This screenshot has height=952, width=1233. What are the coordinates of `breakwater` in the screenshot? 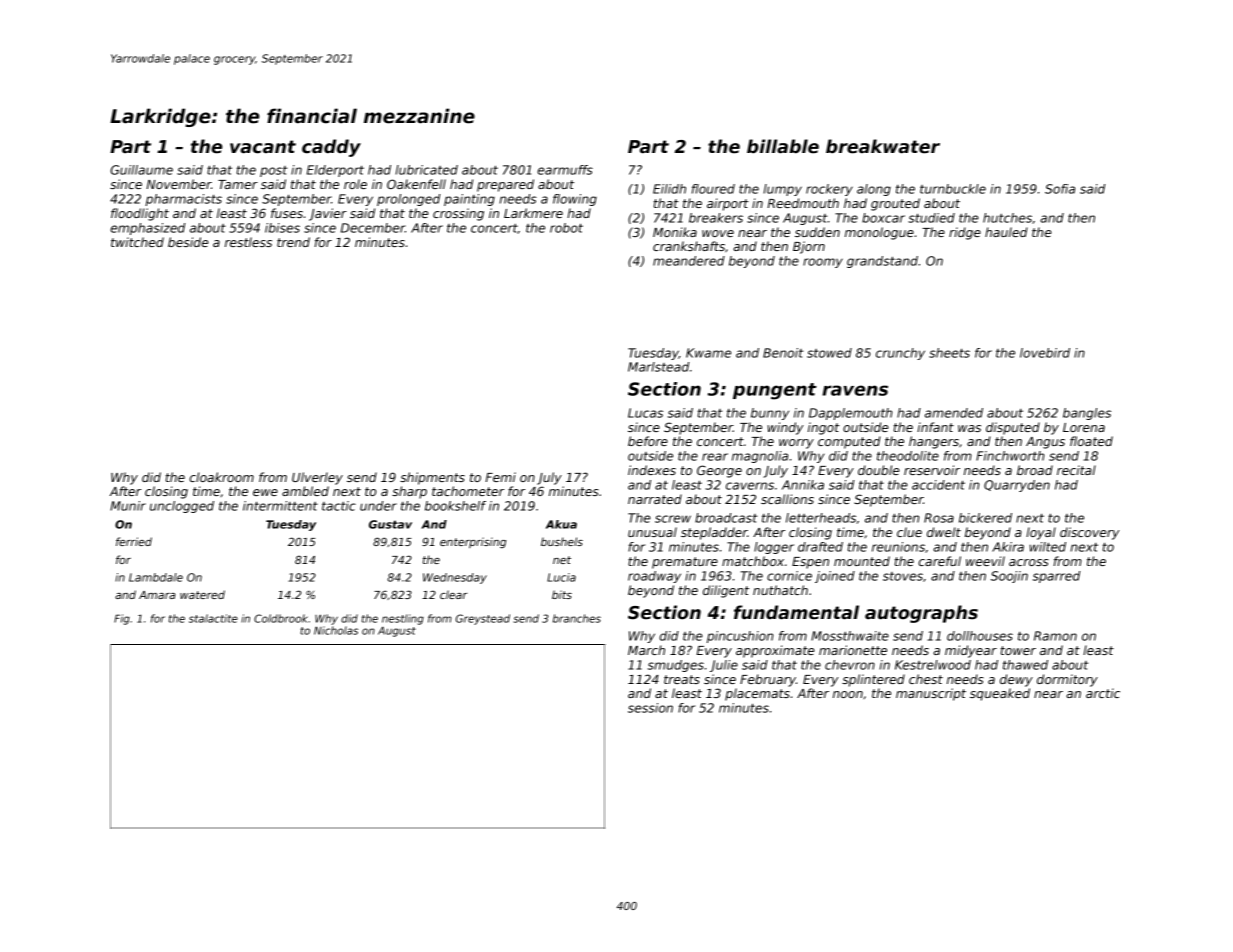 It's located at (883, 146).
